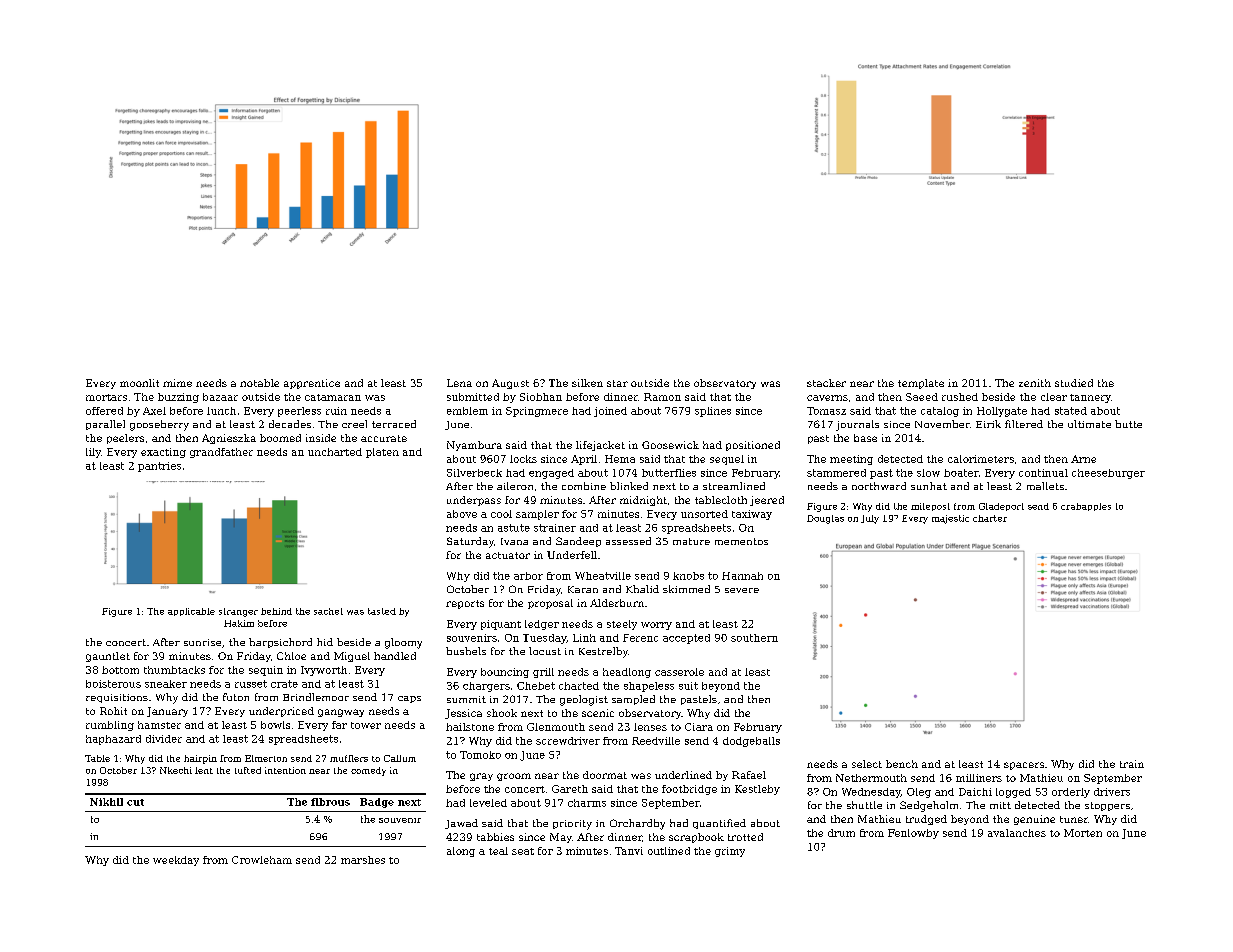  Describe the element at coordinates (1083, 833) in the screenshot. I see `Morten` at that location.
